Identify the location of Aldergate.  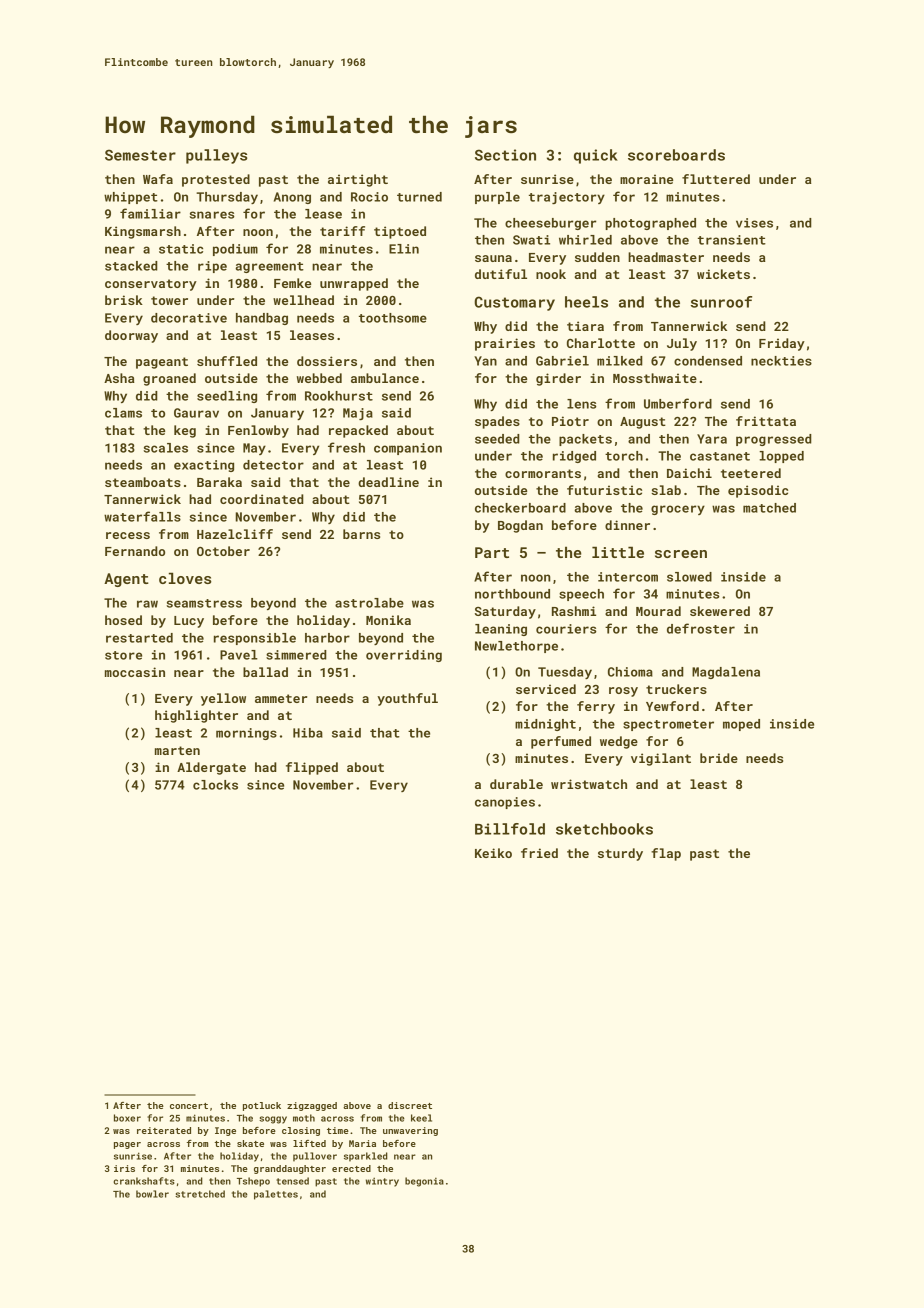
(211, 768).
